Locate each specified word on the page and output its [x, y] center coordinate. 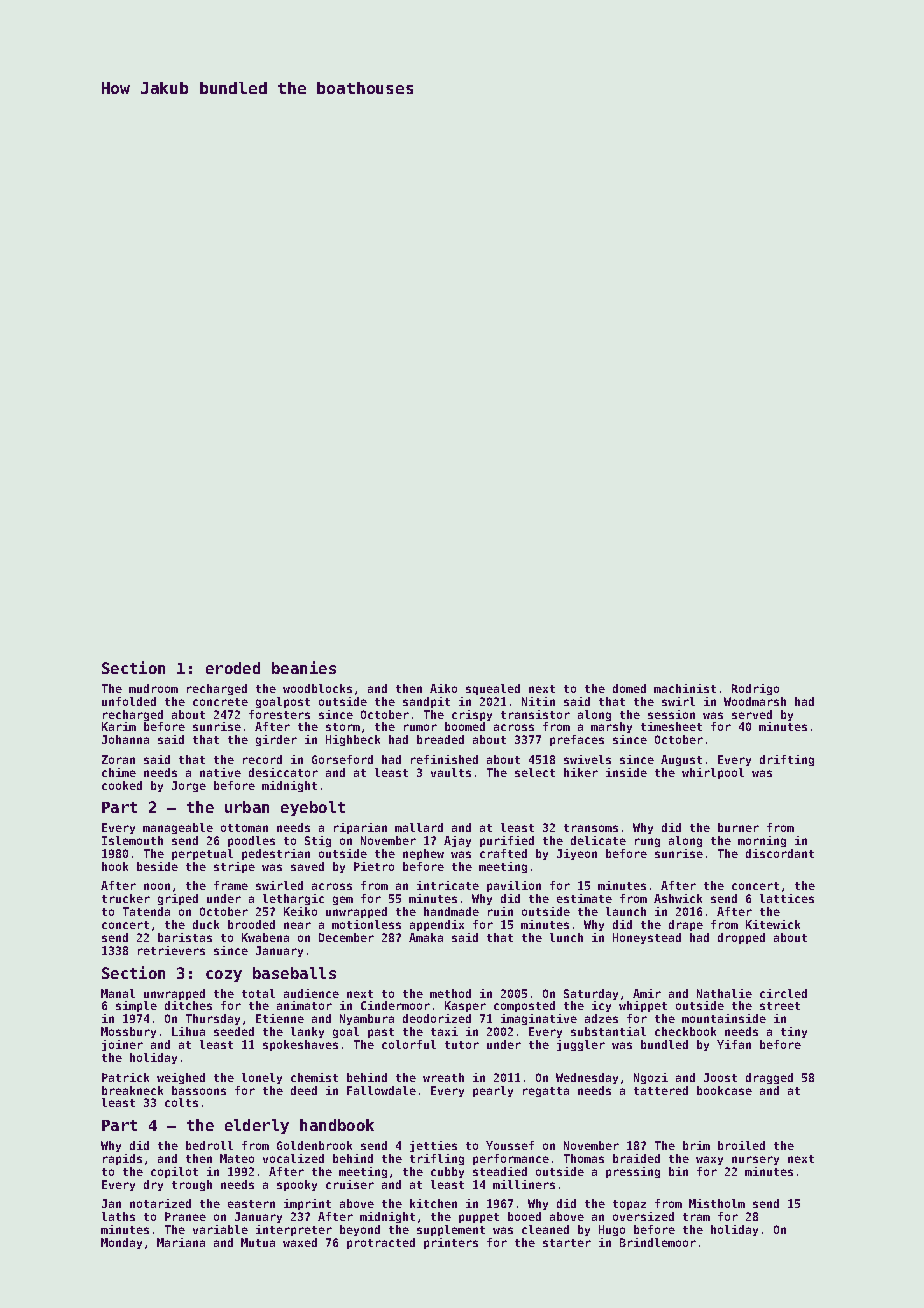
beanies [304, 667]
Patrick [125, 1077]
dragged [769, 1078]
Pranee [185, 1216]
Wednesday [587, 1078]
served [752, 714]
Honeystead [647, 938]
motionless [366, 924]
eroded [233, 668]
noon [157, 886]
